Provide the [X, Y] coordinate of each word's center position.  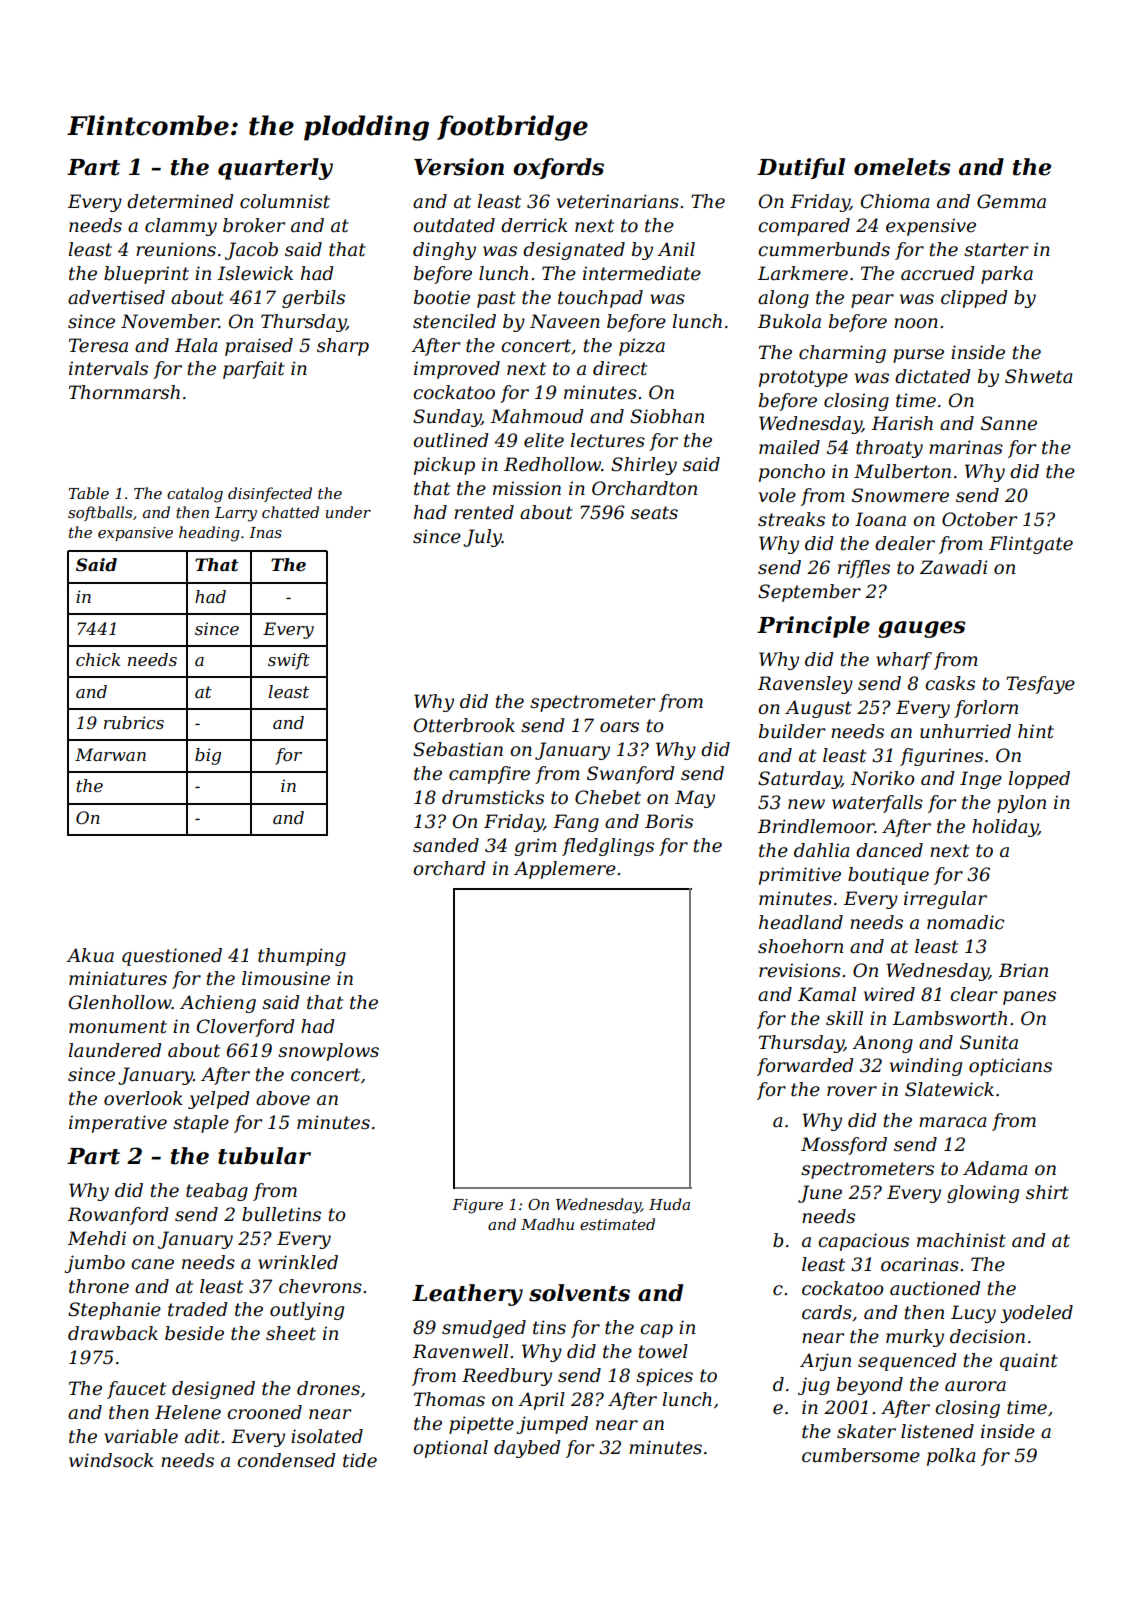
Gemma [1011, 201]
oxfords [558, 168]
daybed [527, 1449]
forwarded [805, 1067]
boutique [888, 876]
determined [180, 201]
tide [360, 1460]
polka [951, 1457]
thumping [302, 957]
